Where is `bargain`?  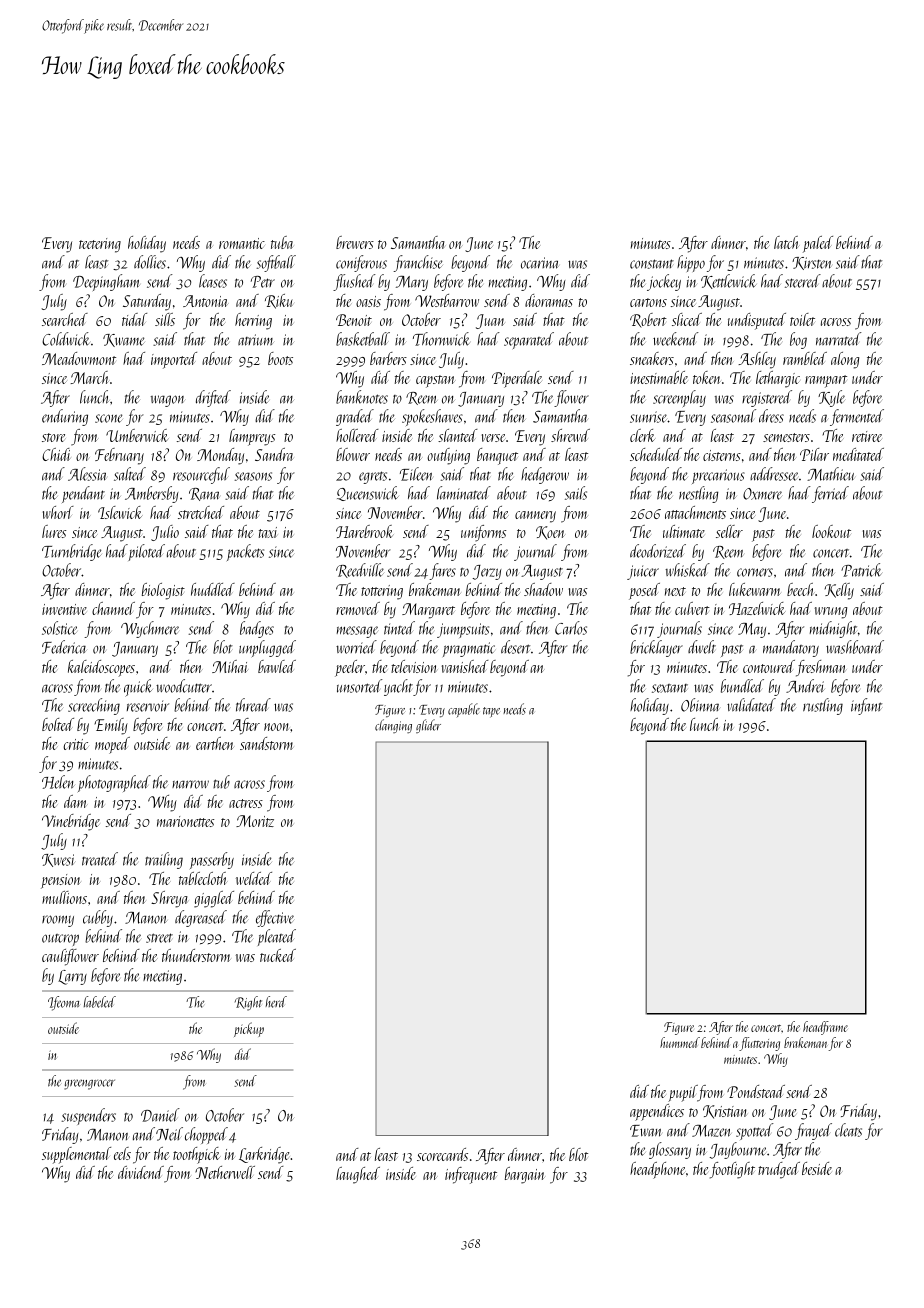
bargain is located at coordinates (525, 1175).
